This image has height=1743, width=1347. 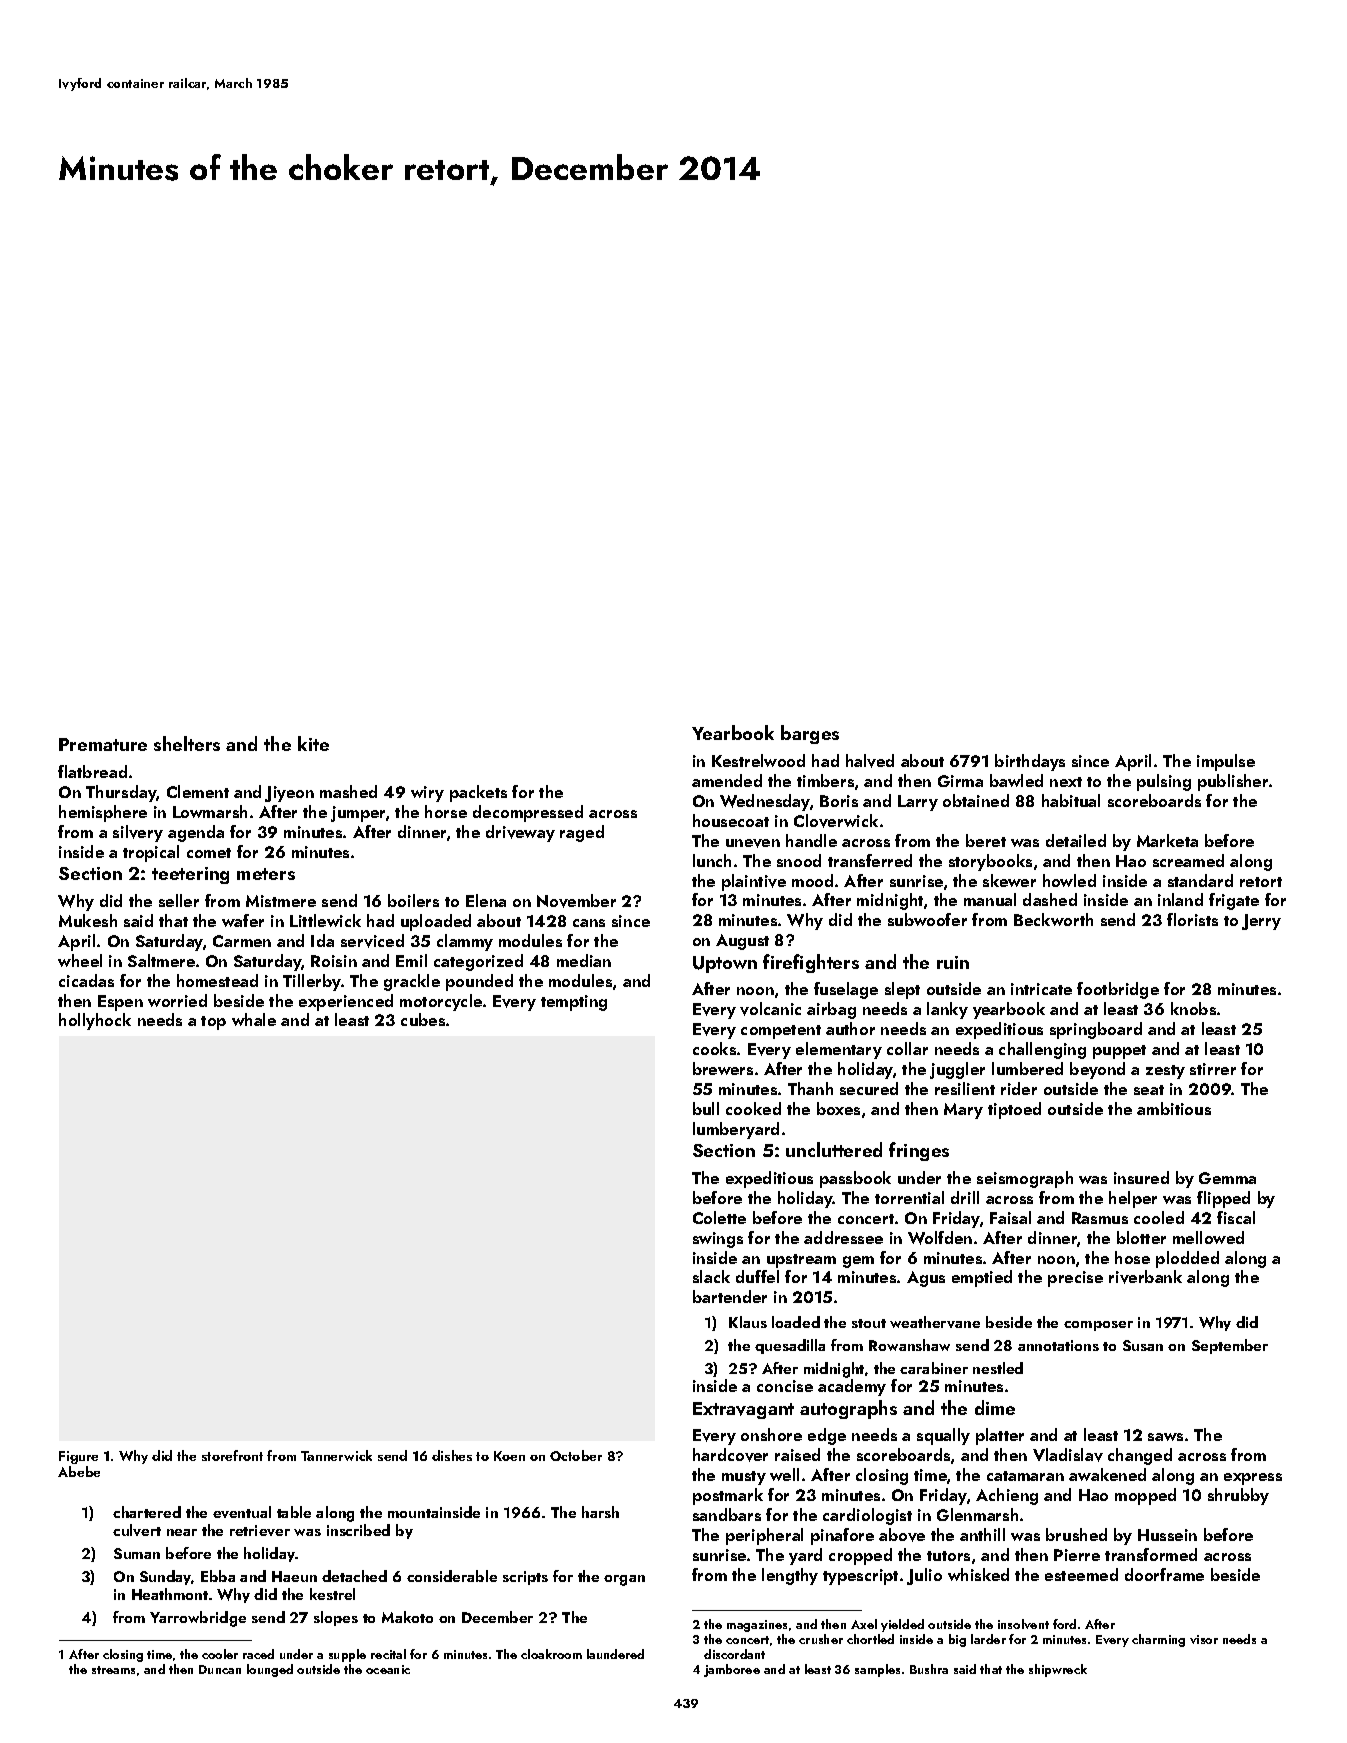 What do you see at coordinates (1141, 1177) in the image?
I see `insured` at bounding box center [1141, 1177].
